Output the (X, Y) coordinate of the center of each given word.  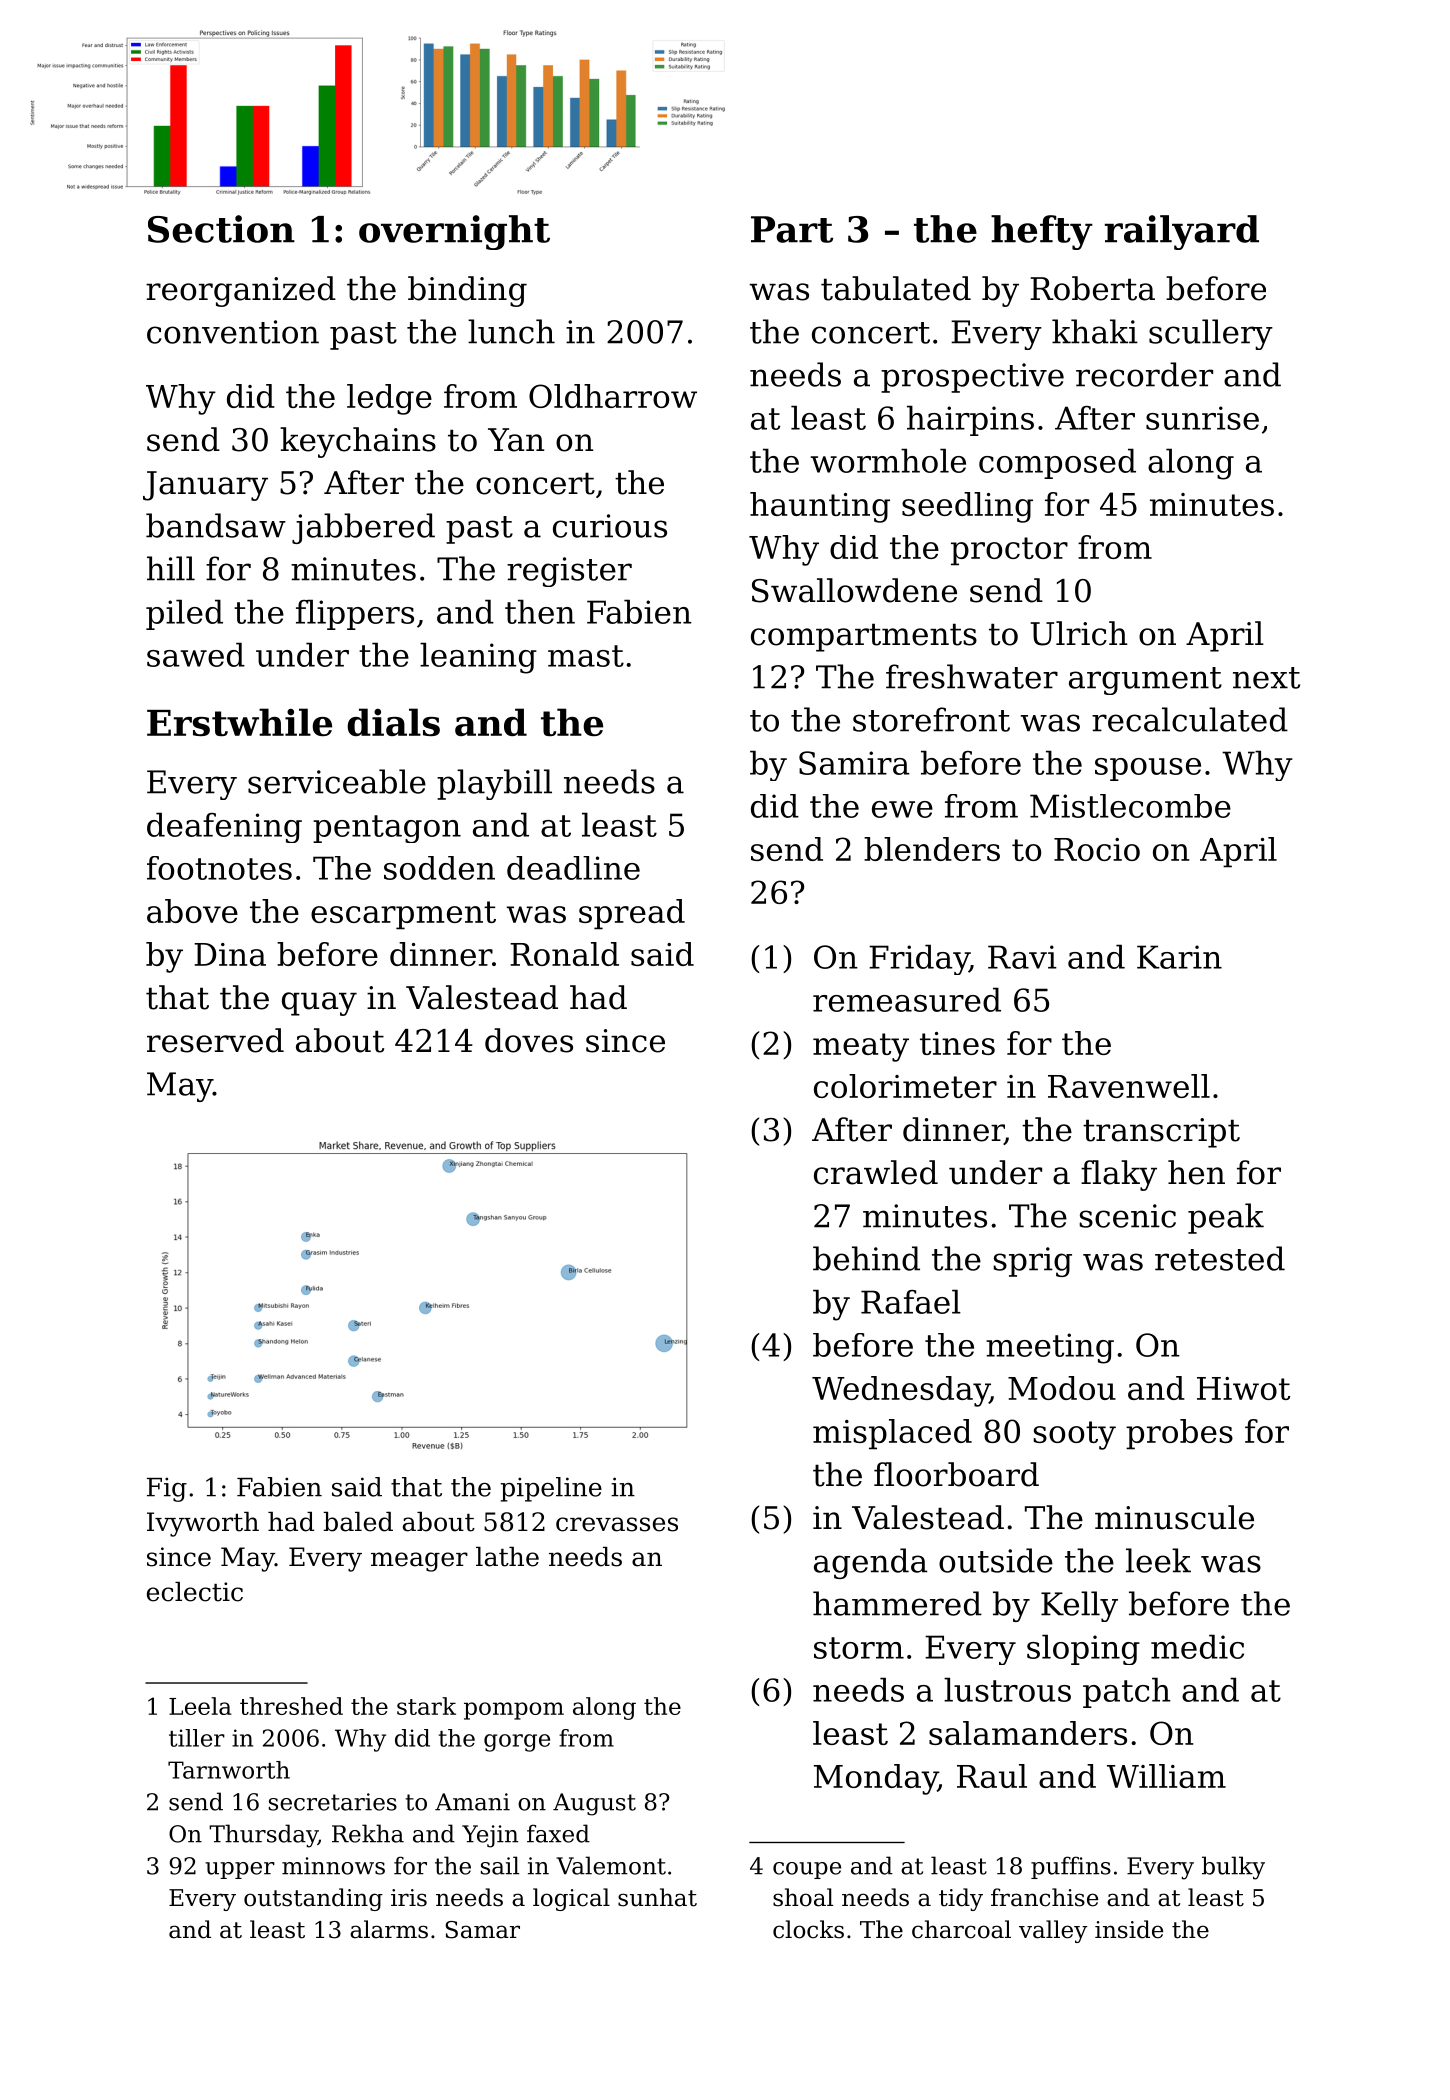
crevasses (617, 1524)
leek (1158, 1560)
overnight (454, 232)
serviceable (337, 781)
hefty (1042, 232)
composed (1057, 463)
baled (358, 1522)
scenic (1127, 1216)
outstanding (313, 1899)
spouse (1148, 769)
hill (171, 568)
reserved (215, 1040)
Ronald (564, 954)
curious (610, 526)
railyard (1182, 232)
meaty (861, 1047)
